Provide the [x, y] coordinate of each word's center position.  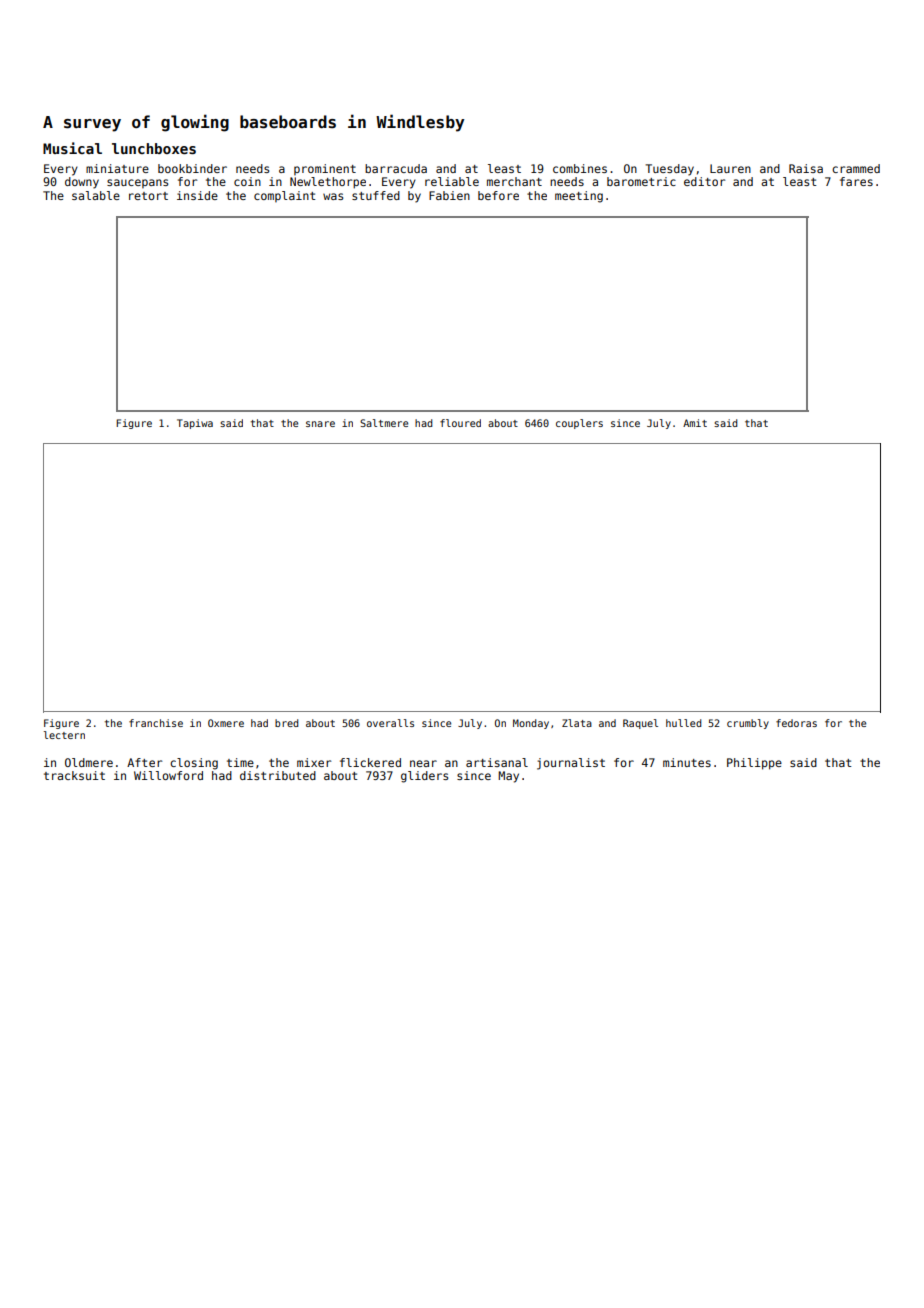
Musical [72, 148]
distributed [278, 775]
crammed [856, 168]
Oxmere [226, 723]
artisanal [497, 762]
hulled [683, 723]
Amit [695, 423]
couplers [579, 424]
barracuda [396, 168]
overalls [390, 723]
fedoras [796, 723]
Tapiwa [195, 424]
